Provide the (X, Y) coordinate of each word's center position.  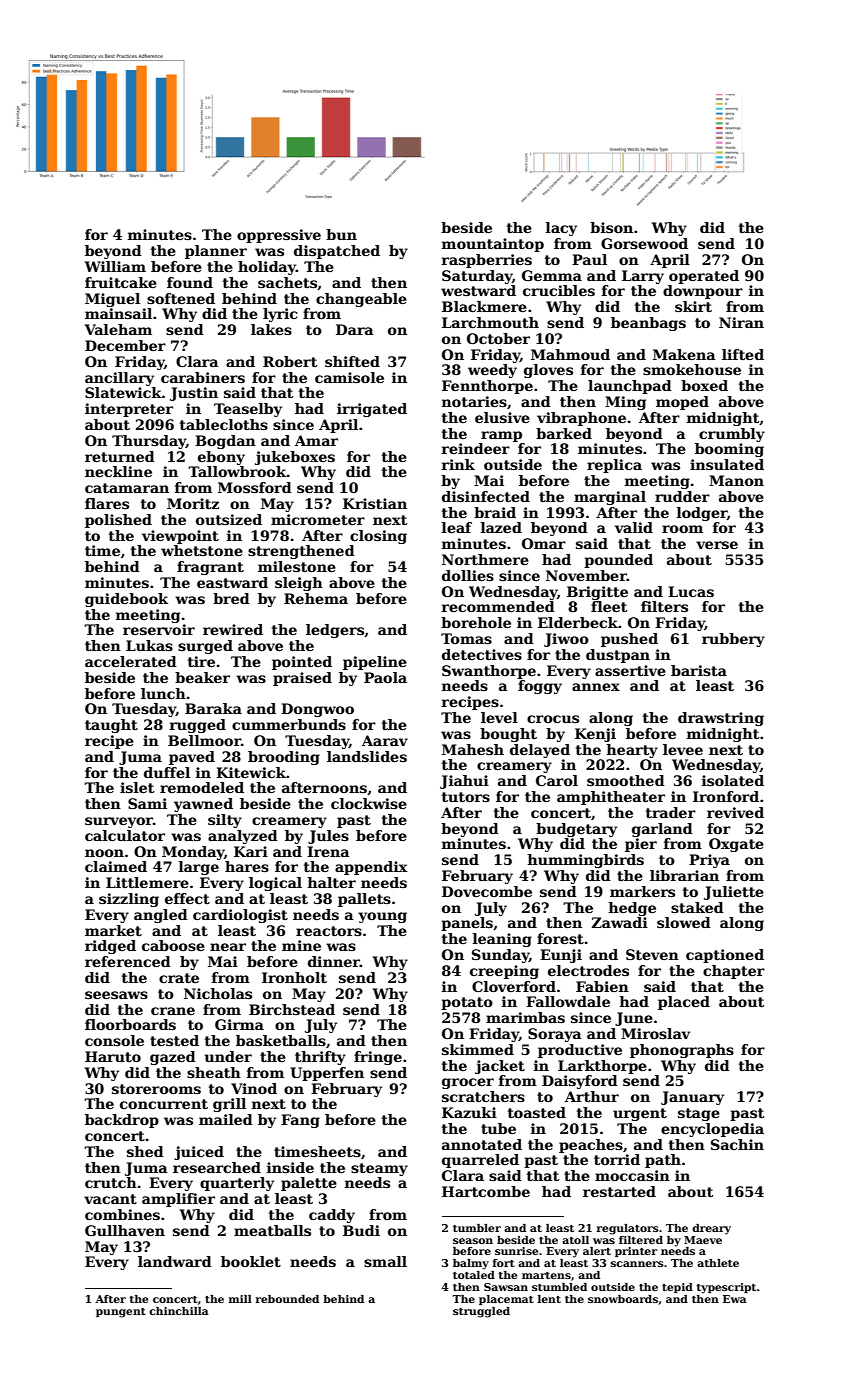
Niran (741, 322)
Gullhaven (125, 1230)
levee (683, 749)
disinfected (486, 496)
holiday (267, 268)
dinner (334, 961)
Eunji (561, 956)
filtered (641, 1240)
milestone (297, 566)
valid (634, 527)
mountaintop (493, 245)
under (228, 1056)
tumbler (477, 1228)
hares (247, 866)
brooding (284, 758)
